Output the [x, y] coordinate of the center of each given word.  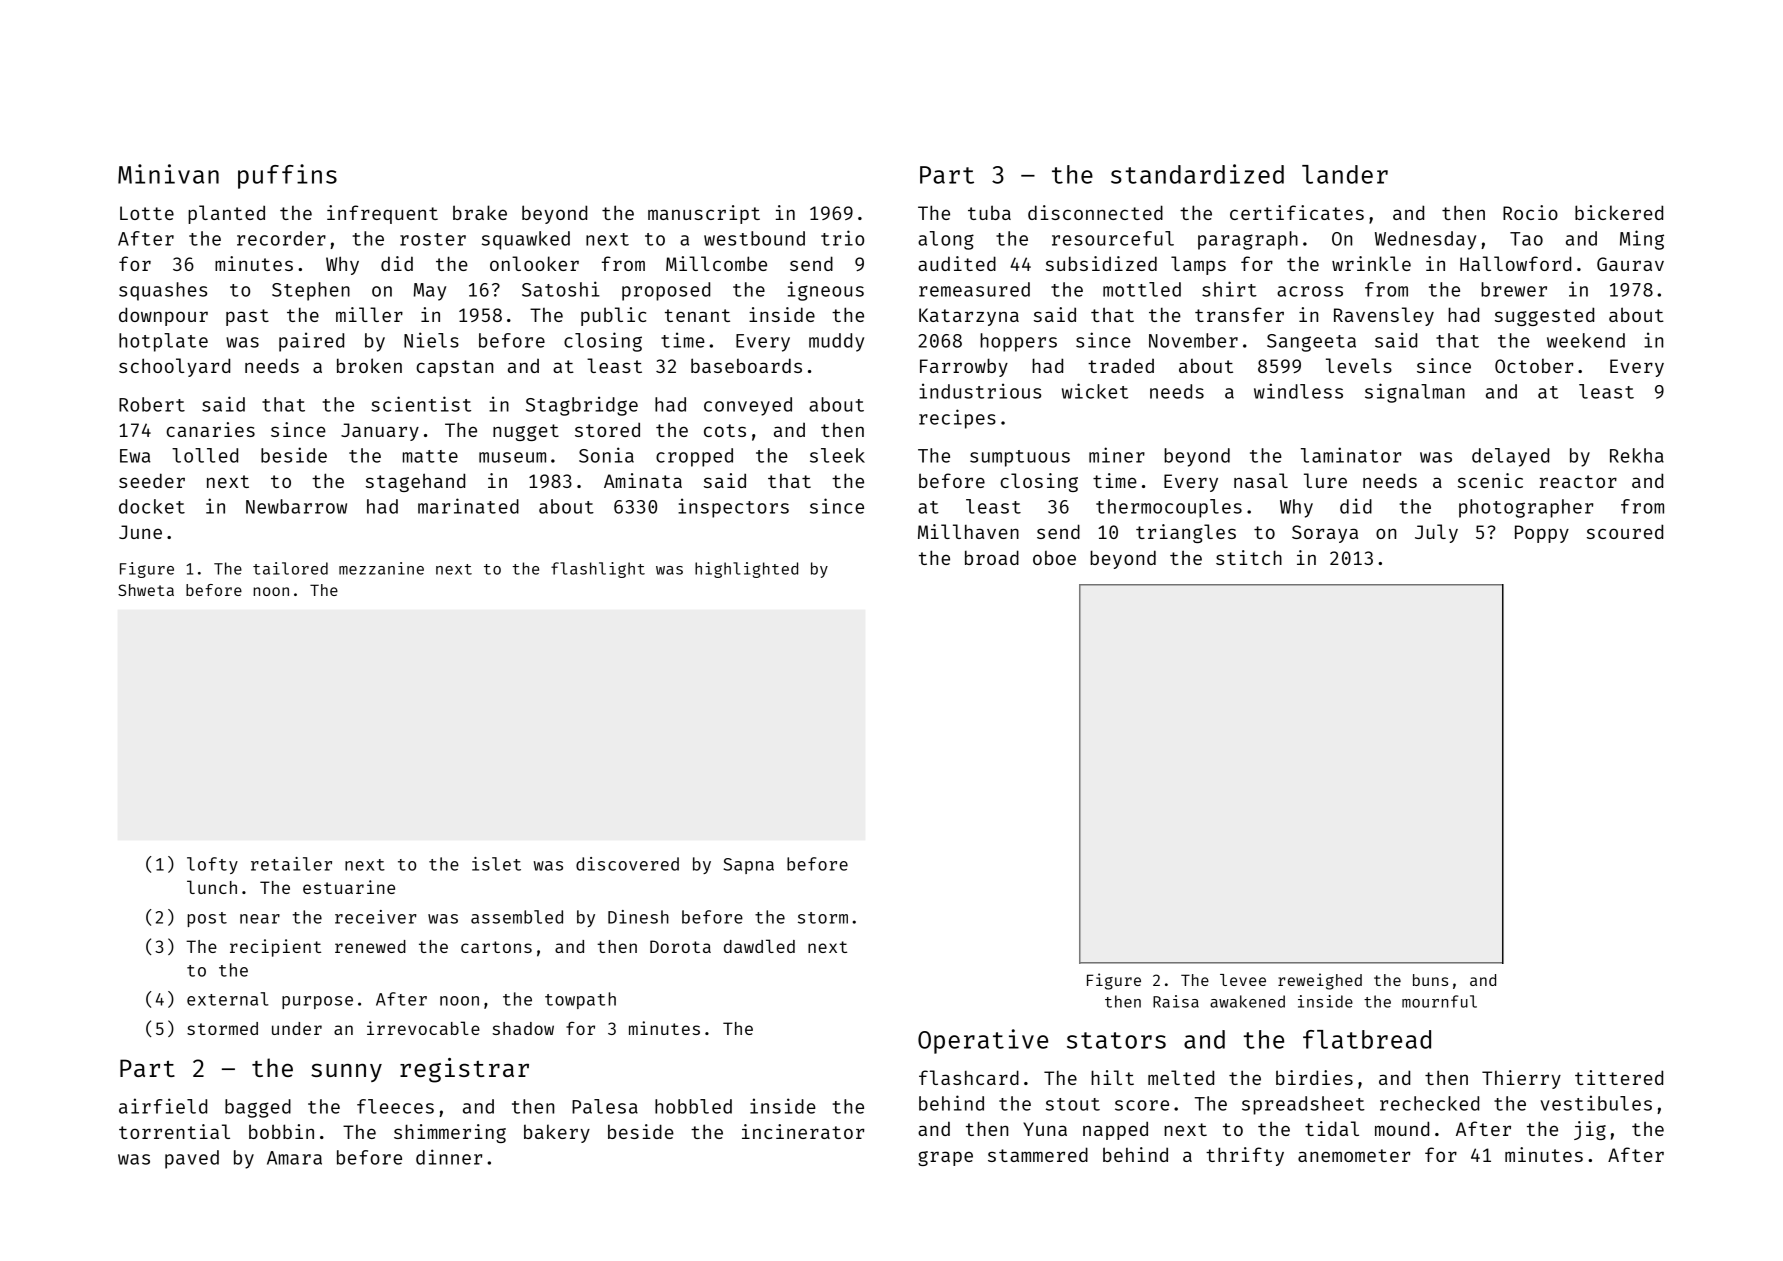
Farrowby [964, 367]
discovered [627, 864]
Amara [294, 1158]
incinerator [803, 1131]
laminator [1351, 455]
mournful [1439, 1001]
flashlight [598, 570]
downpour [163, 316]
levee [1243, 980]
